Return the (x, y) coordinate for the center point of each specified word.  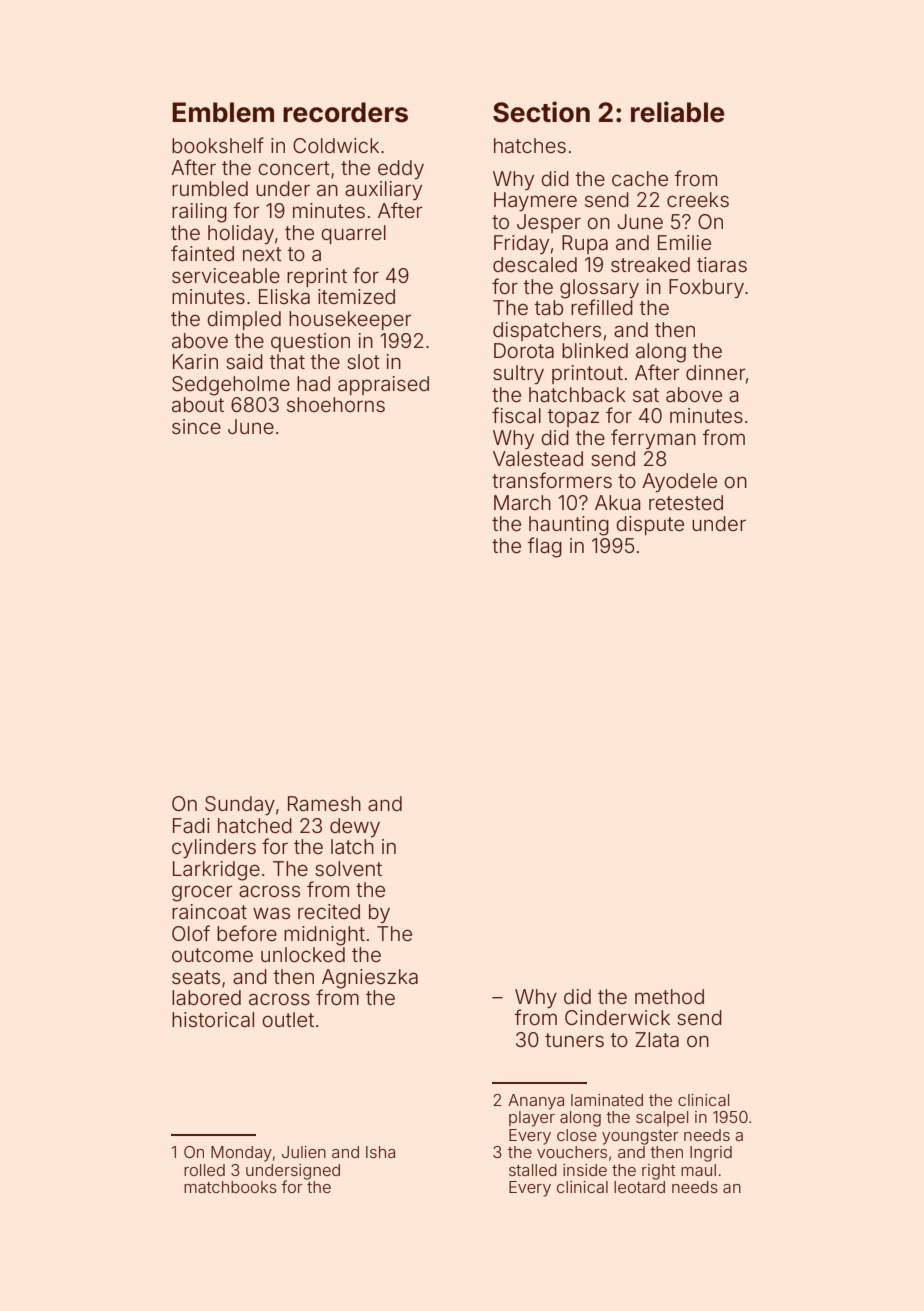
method (669, 996)
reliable (678, 112)
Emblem (223, 112)
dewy (355, 827)
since (196, 426)
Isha (380, 1152)
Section (541, 112)
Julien (304, 1152)
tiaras (722, 264)
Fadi (191, 825)
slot (363, 361)
